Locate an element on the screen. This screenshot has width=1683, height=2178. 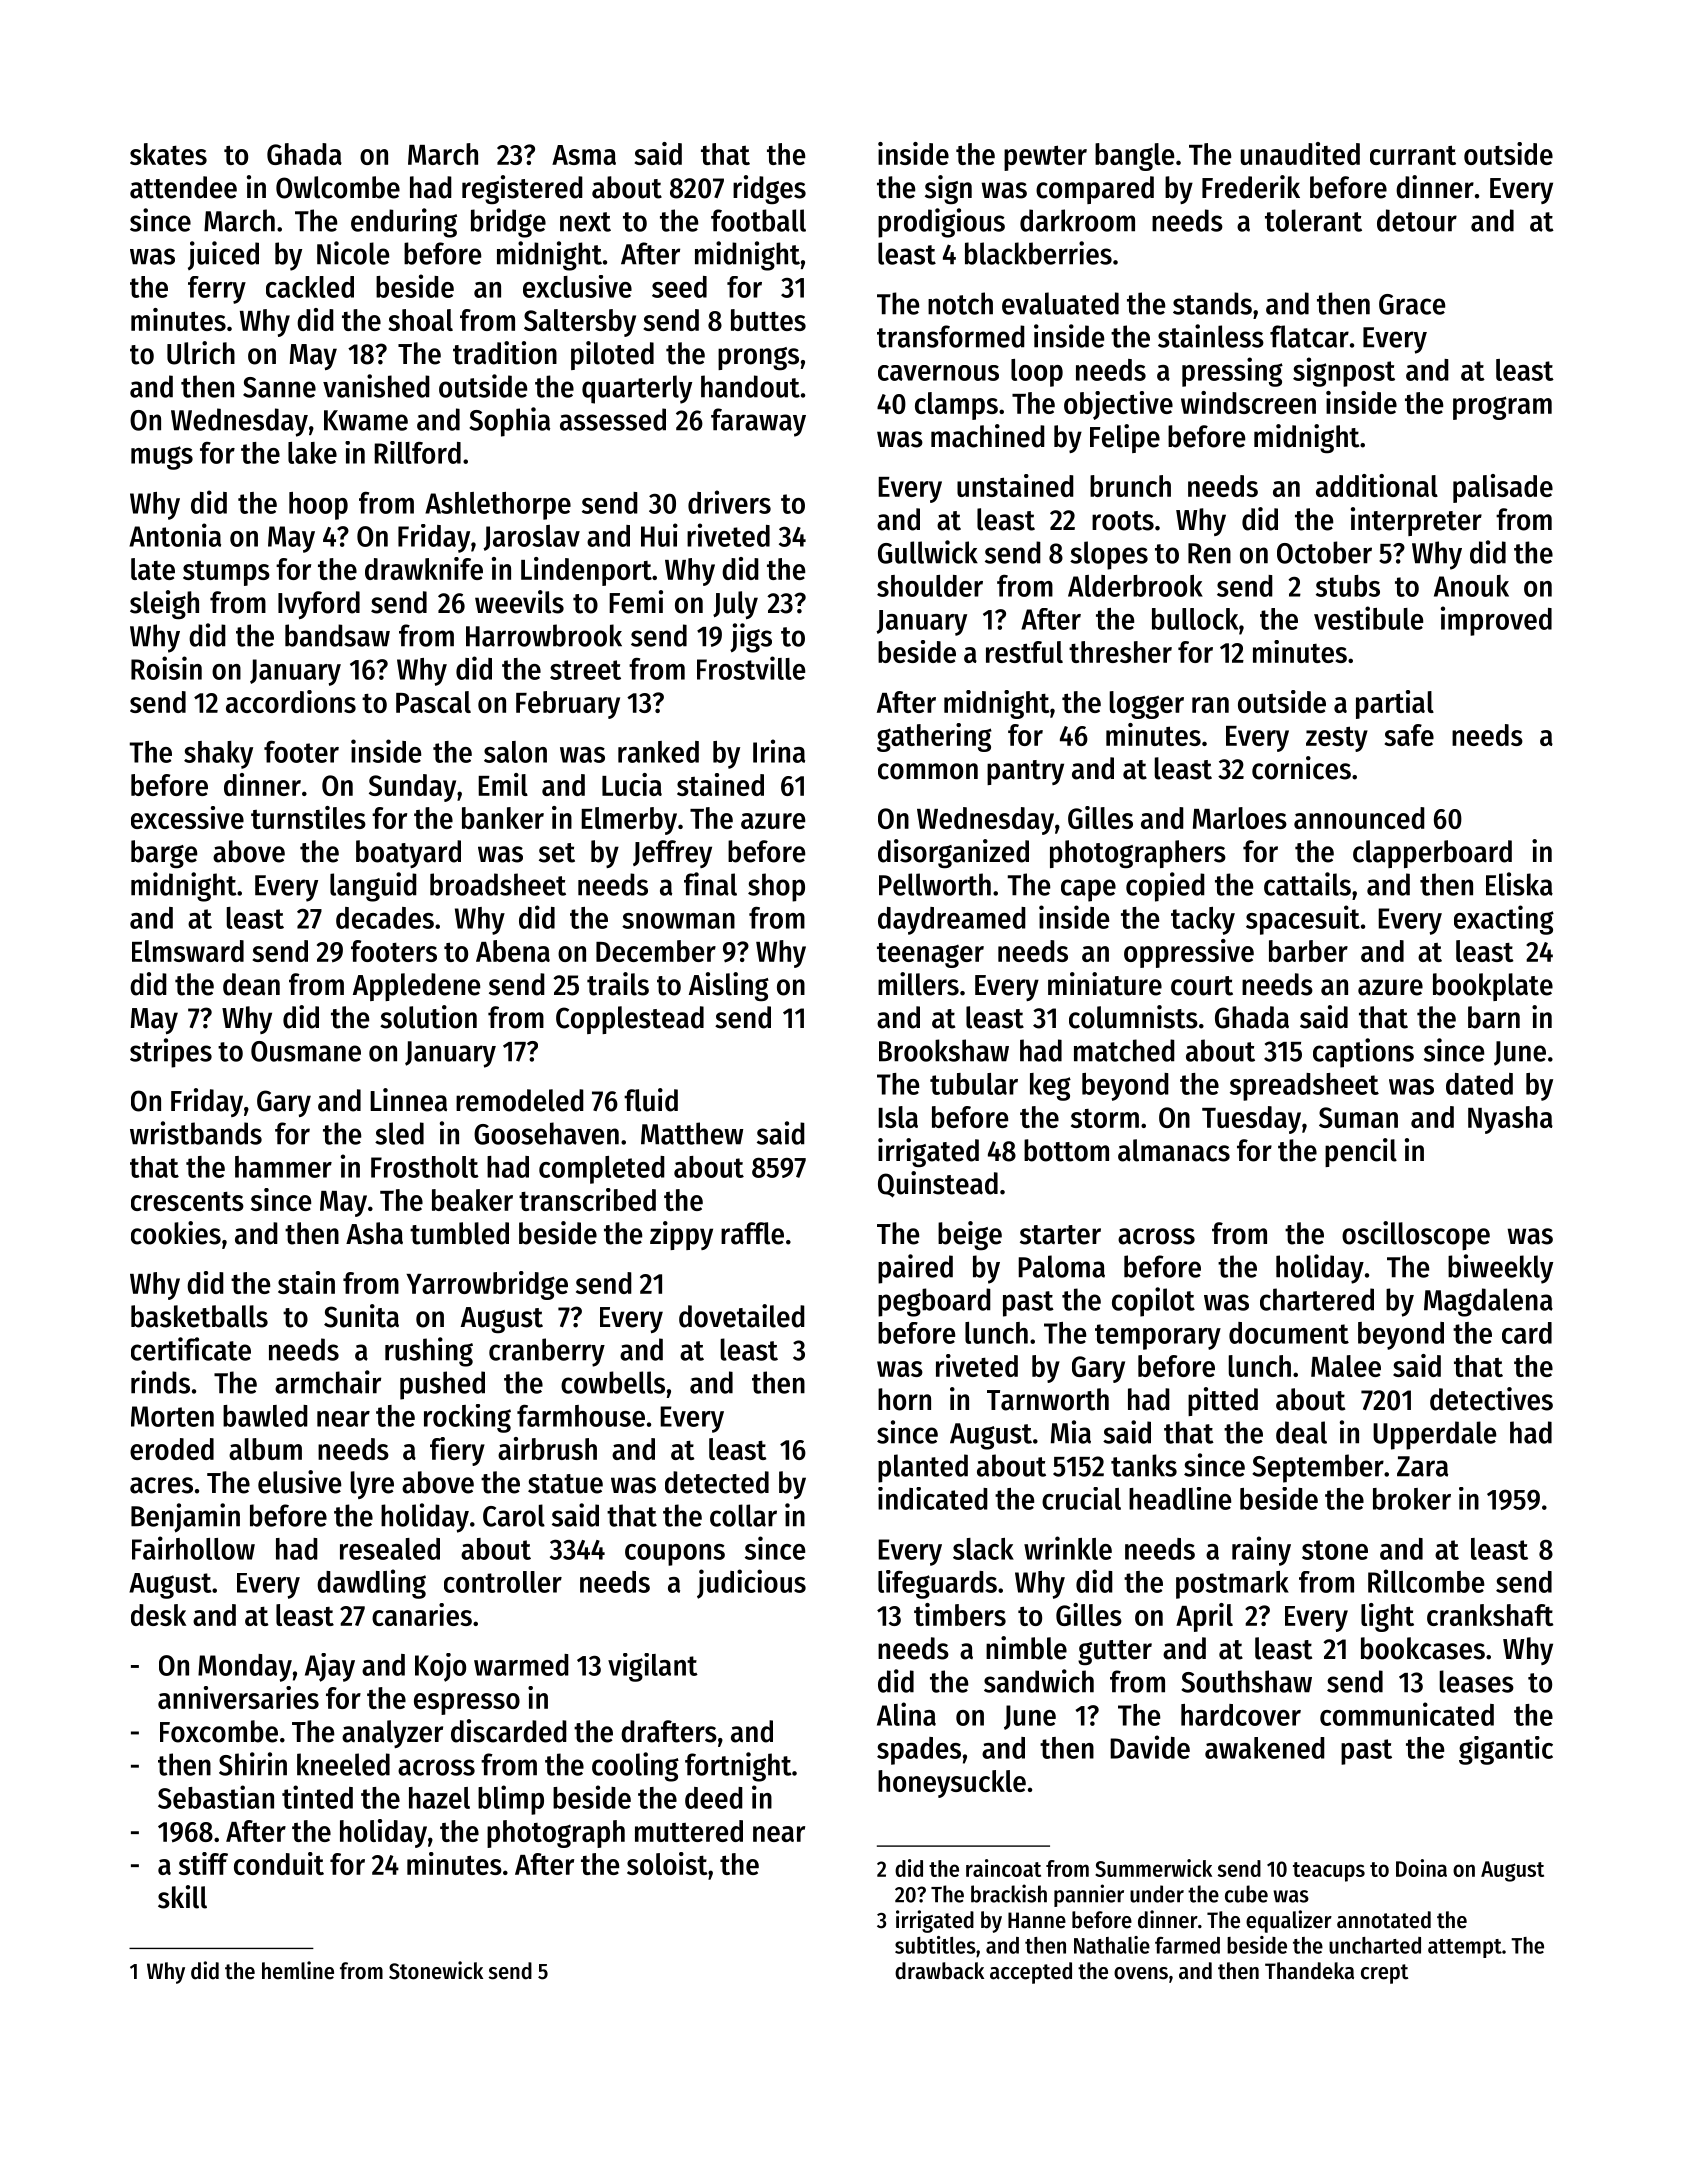
detour is located at coordinates (1417, 220).
